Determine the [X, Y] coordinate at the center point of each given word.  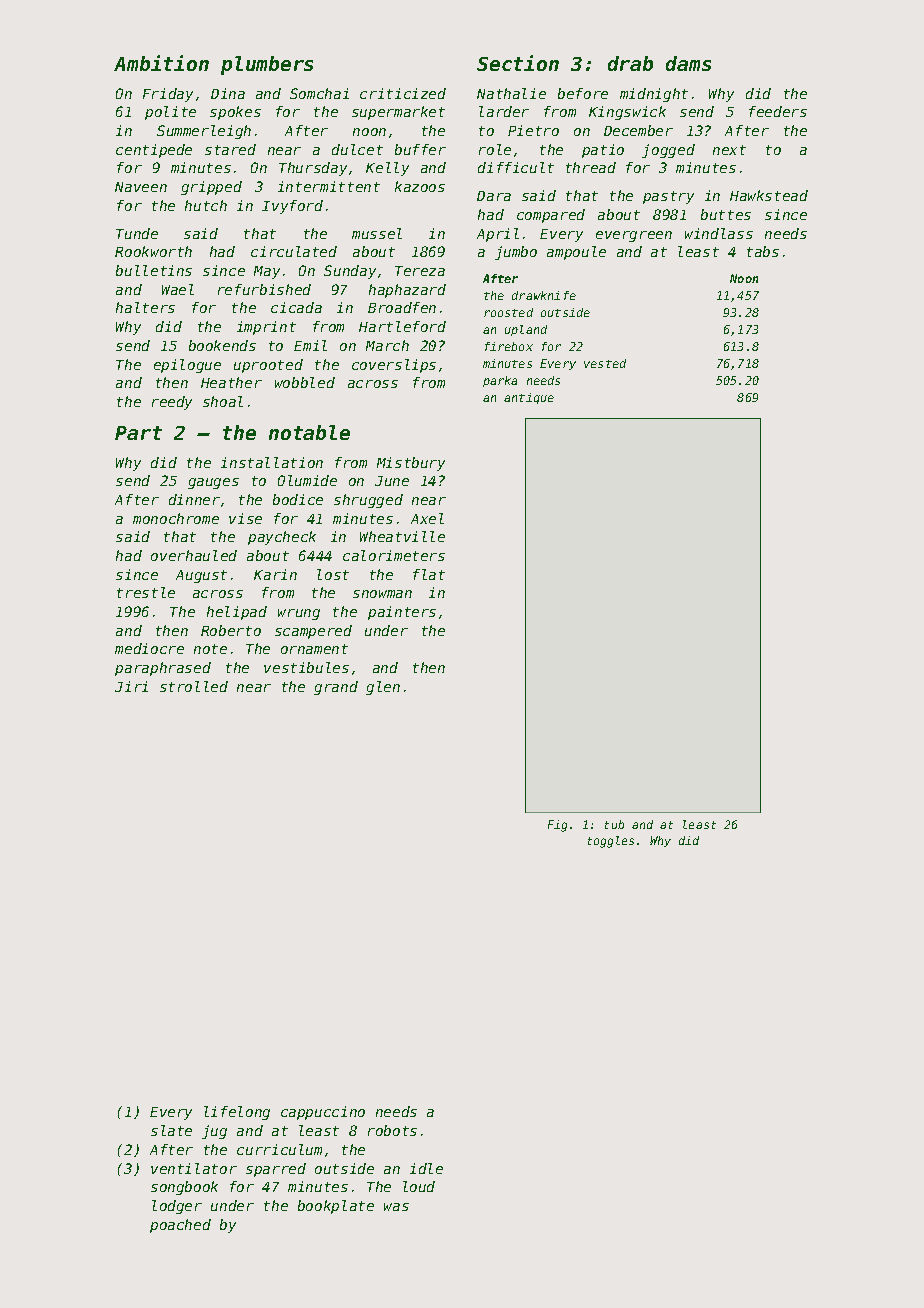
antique [529, 398]
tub [614, 824]
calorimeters [394, 555]
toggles [611, 842]
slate [171, 1130]
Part [138, 433]
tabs [763, 251]
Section [518, 63]
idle [426, 1168]
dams [688, 63]
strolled [194, 686]
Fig [557, 826]
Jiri [131, 686]
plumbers [267, 65]
